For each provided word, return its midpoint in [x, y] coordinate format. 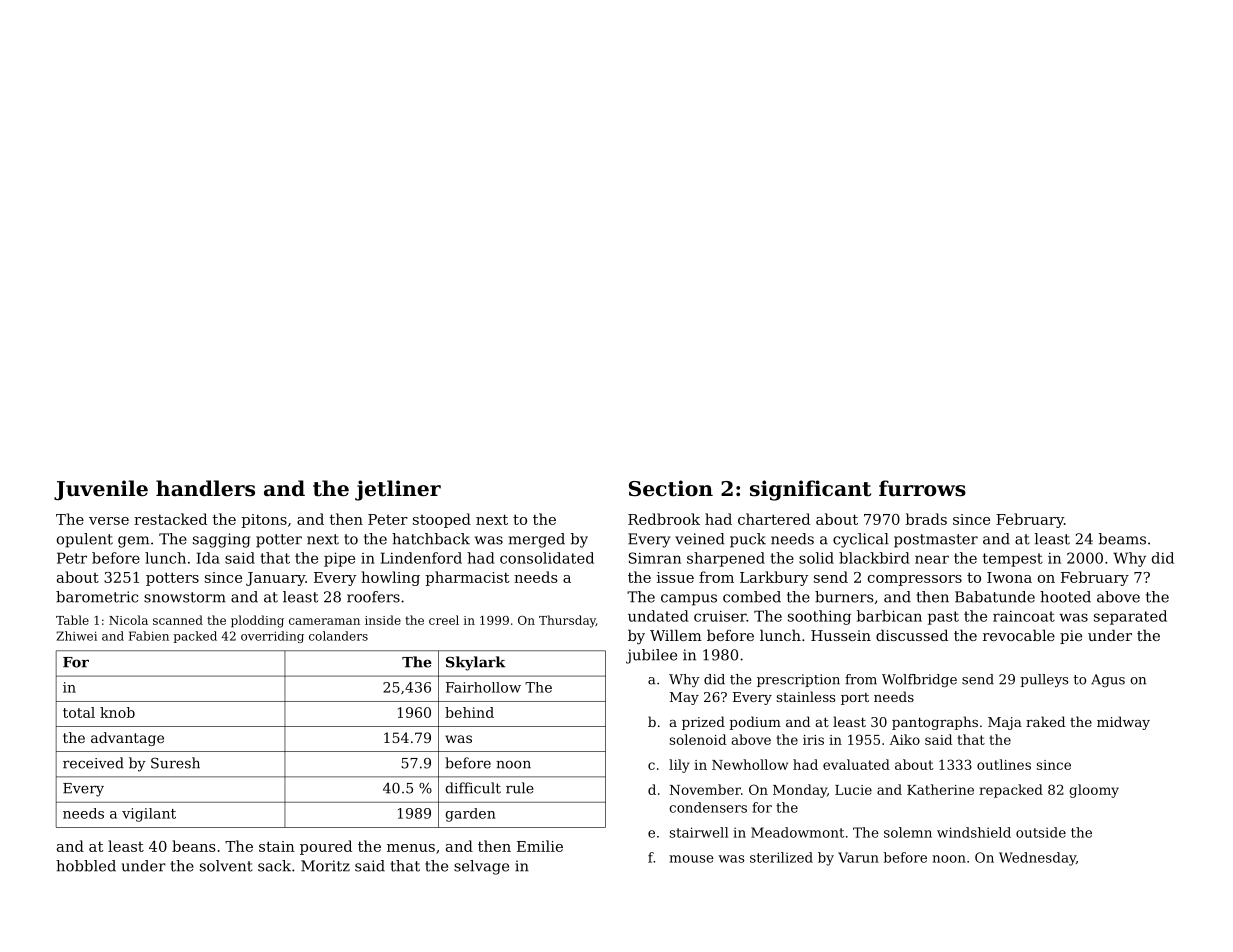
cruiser [720, 616]
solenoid [698, 739]
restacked [170, 519]
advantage [127, 739]
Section [671, 488]
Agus [1108, 680]
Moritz [325, 866]
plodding [257, 621]
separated [1130, 617]
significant [810, 490]
